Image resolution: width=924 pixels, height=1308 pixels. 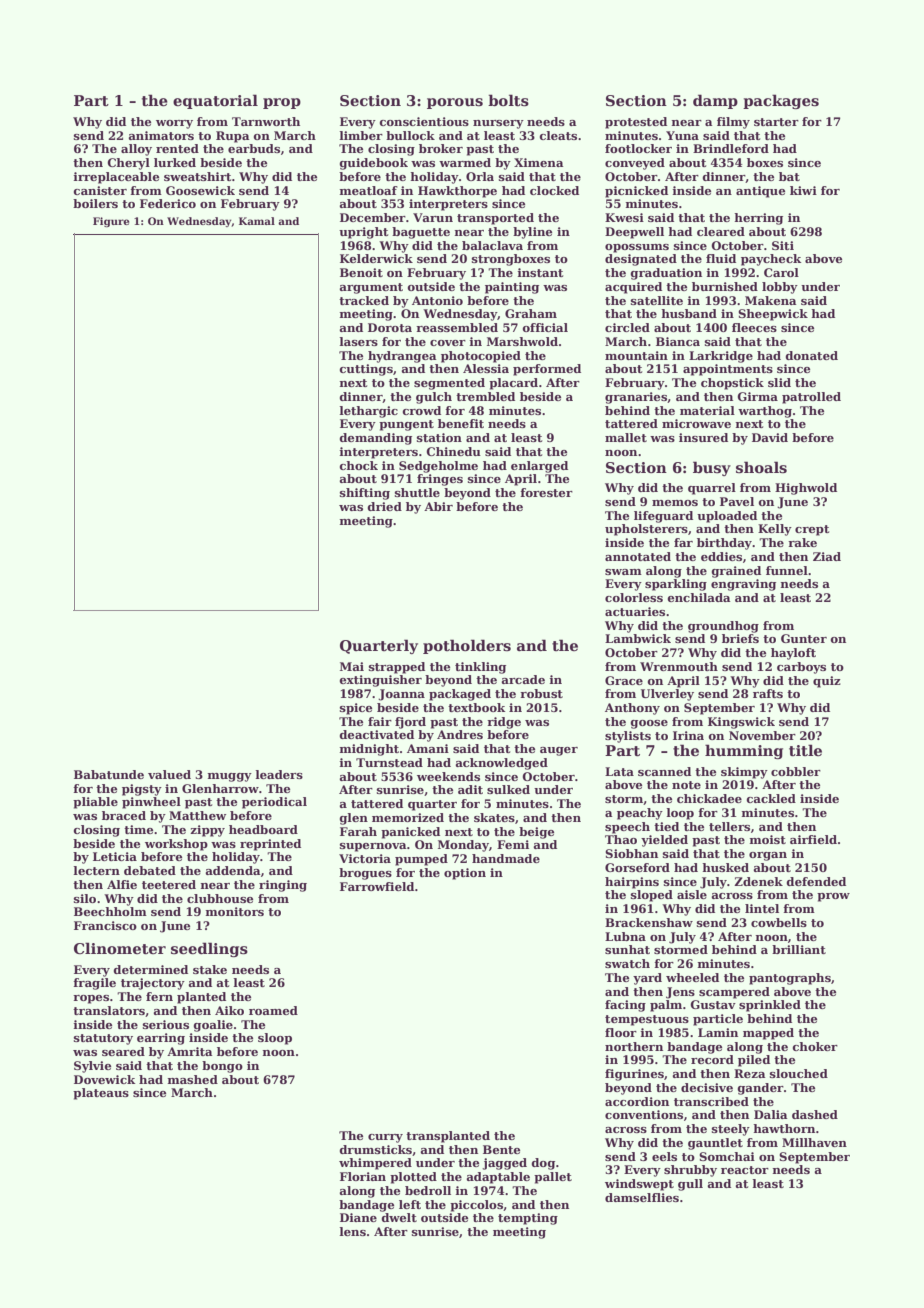 I want to click on damp, so click(x=715, y=101).
